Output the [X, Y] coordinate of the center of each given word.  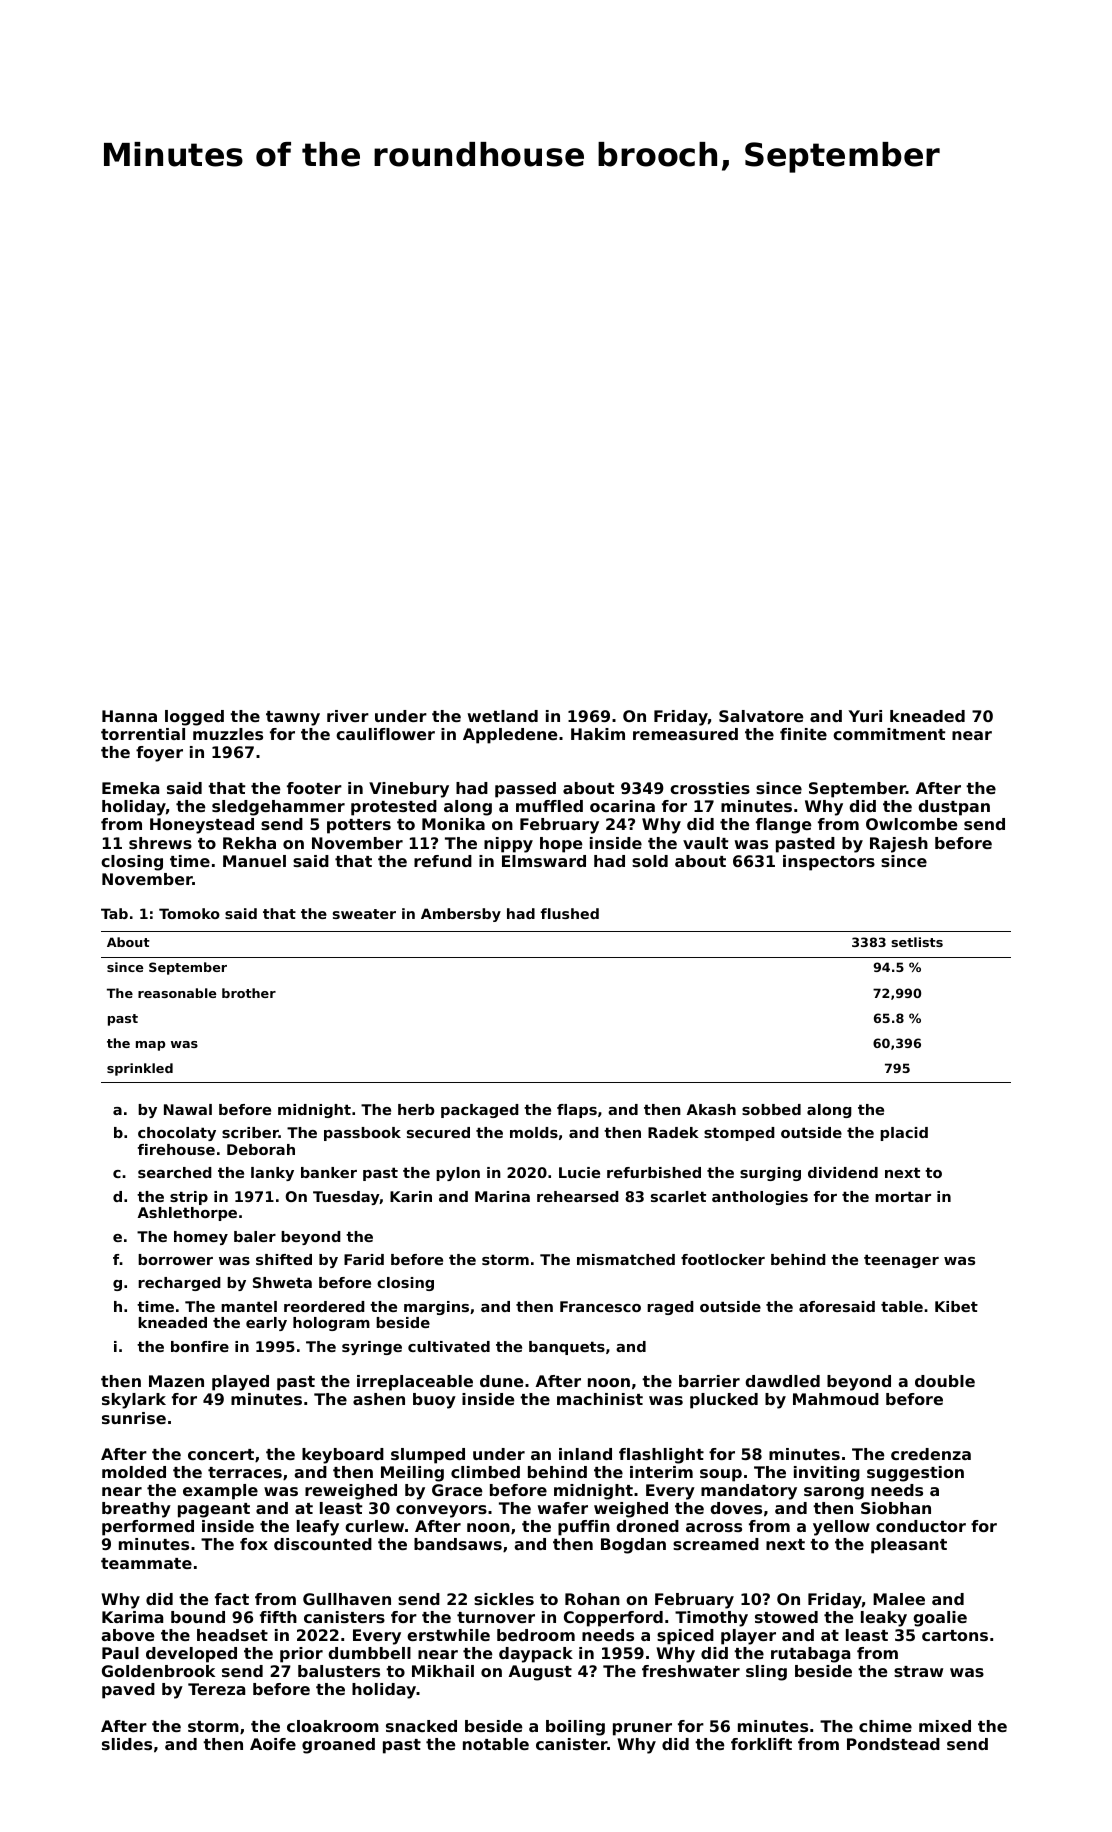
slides [127, 1744]
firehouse [176, 1149]
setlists [917, 942]
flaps [577, 1111]
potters [359, 826]
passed [525, 790]
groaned [338, 1746]
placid [904, 1134]
